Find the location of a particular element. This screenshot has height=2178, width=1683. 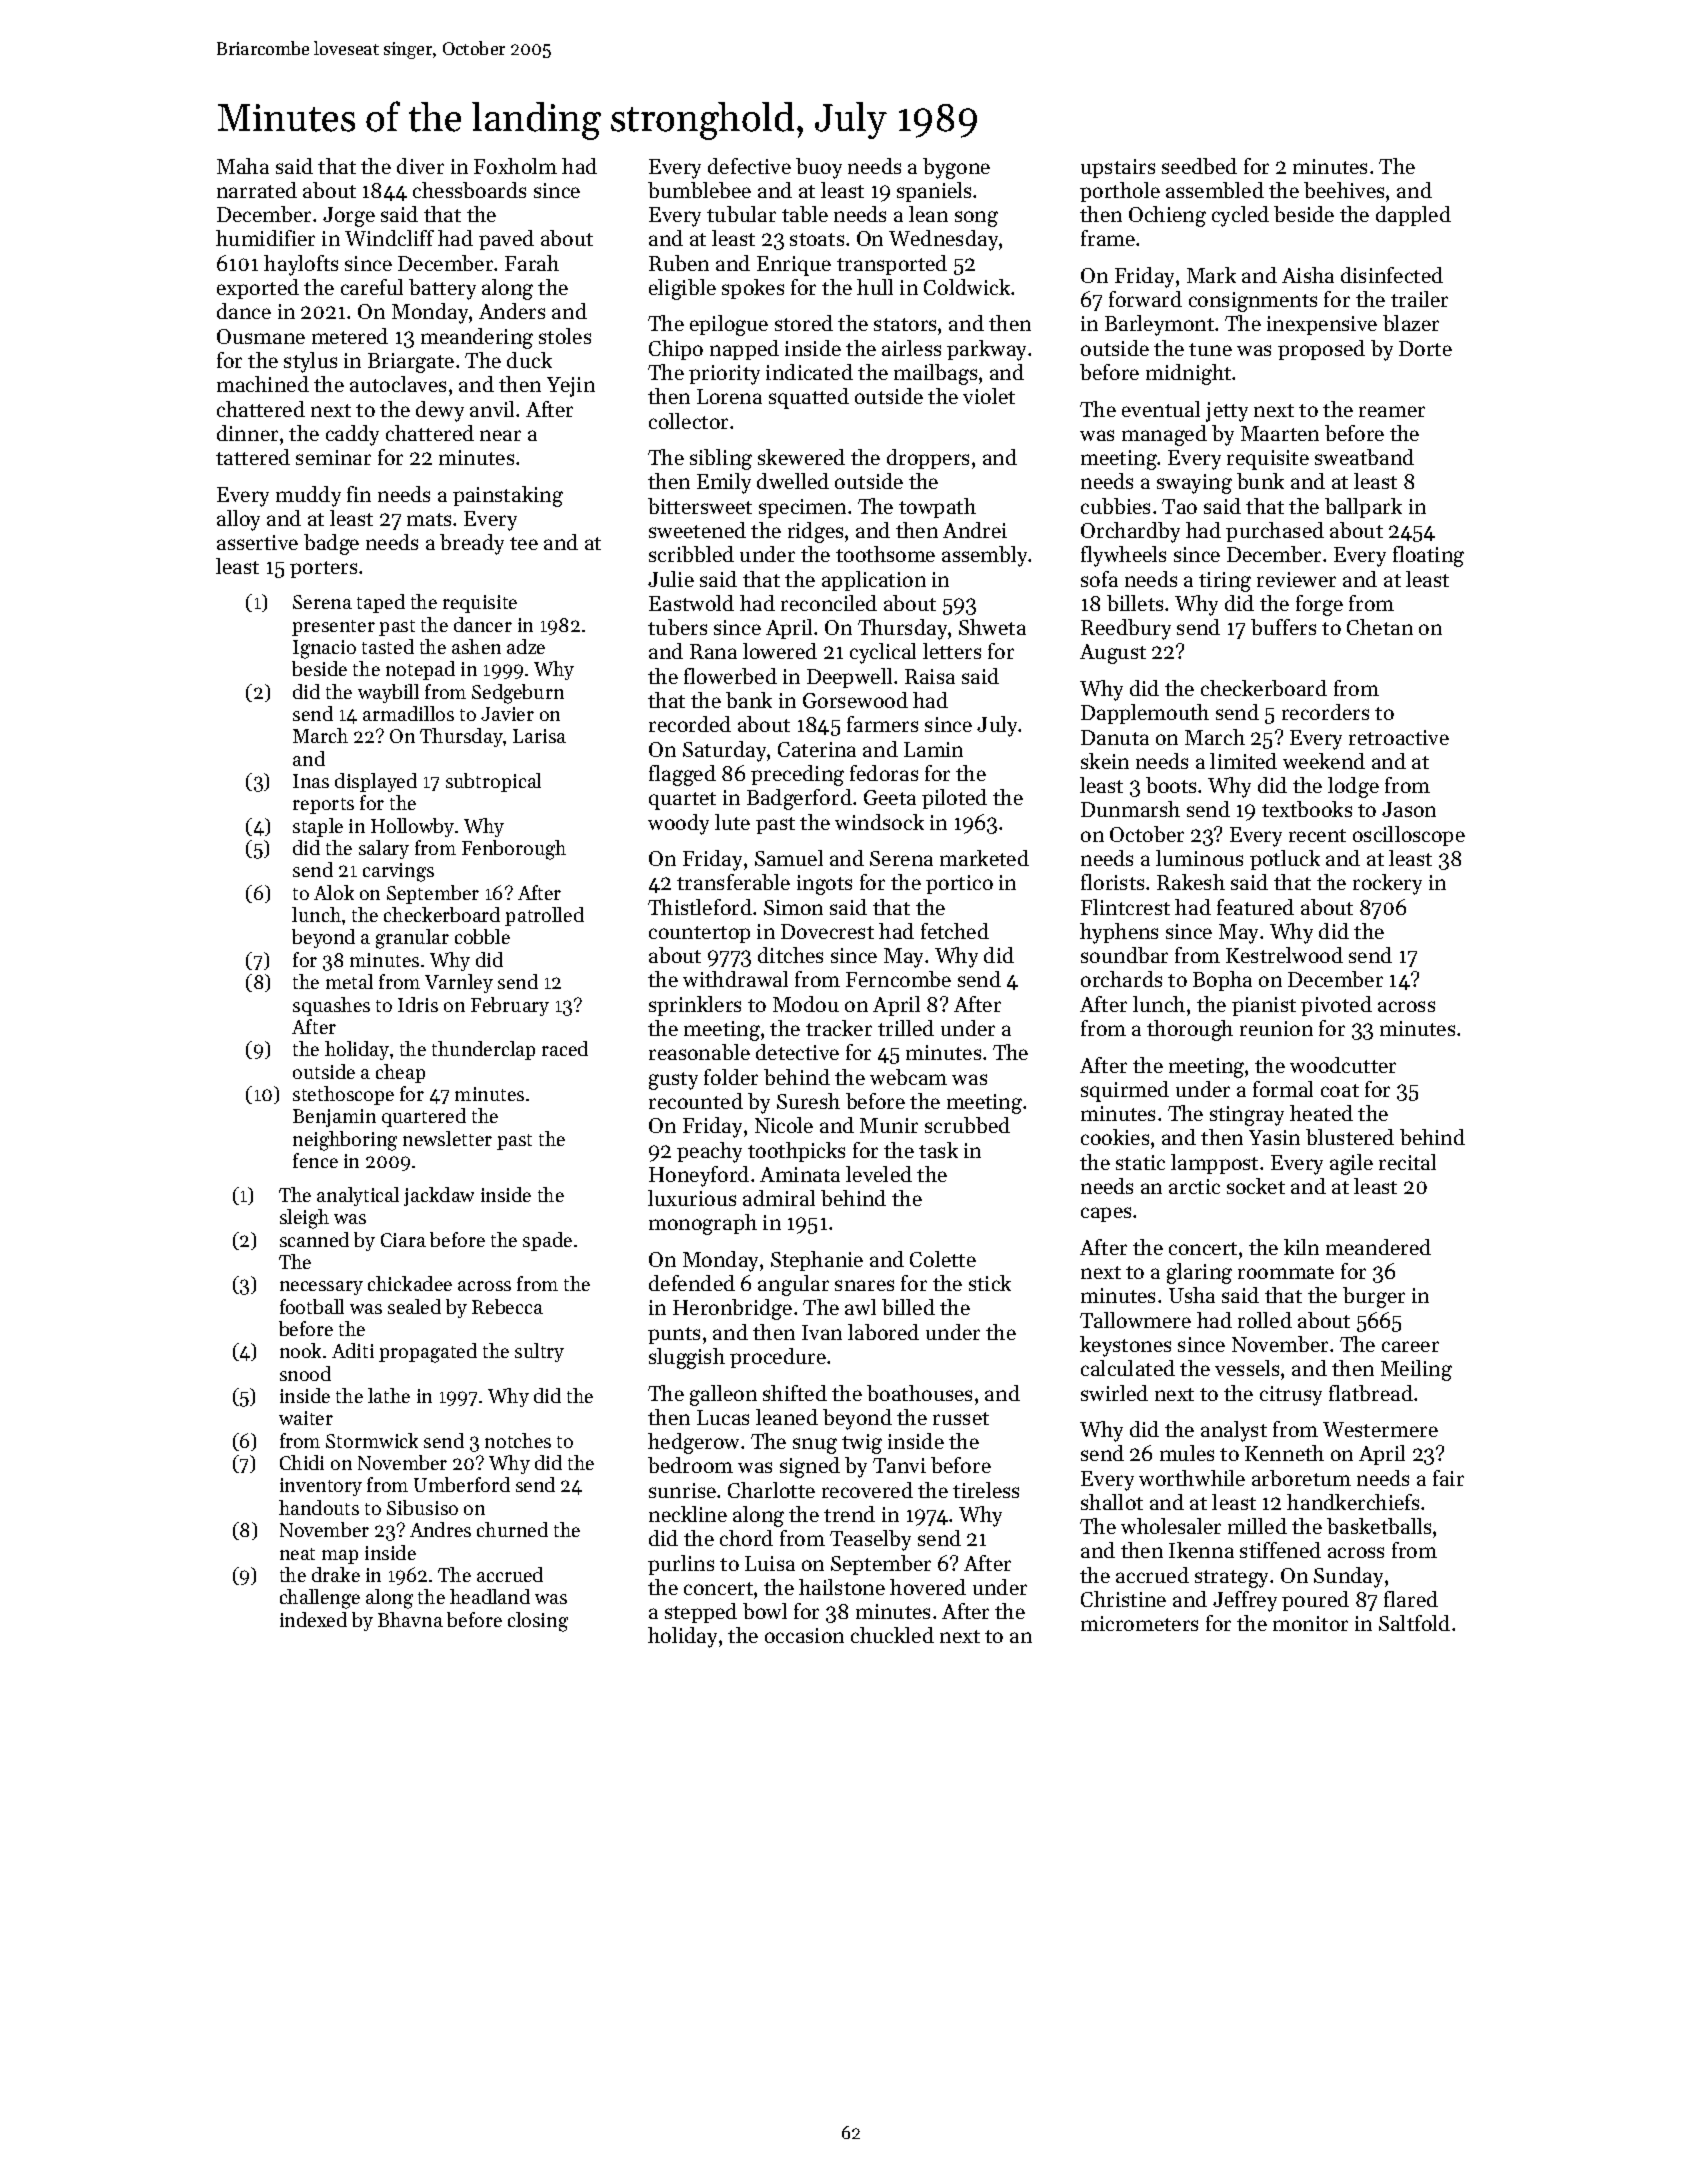

ditches is located at coordinates (790, 955).
